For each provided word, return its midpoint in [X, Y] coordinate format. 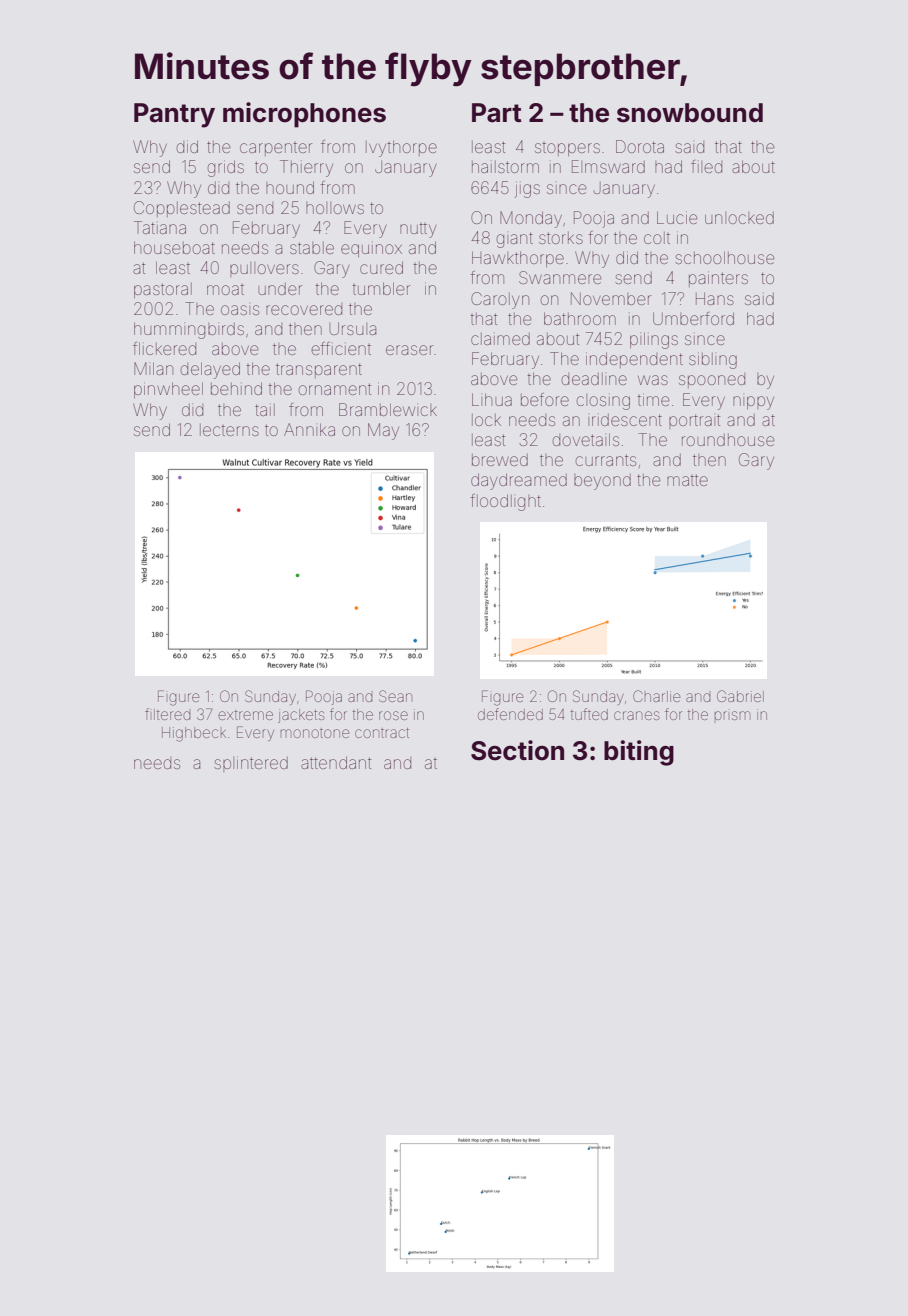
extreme [245, 715]
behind [236, 388]
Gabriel [740, 696]
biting [639, 753]
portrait [694, 421]
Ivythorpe [401, 148]
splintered [251, 764]
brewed [500, 460]
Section [517, 750]
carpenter [276, 149]
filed [706, 166]
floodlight [505, 502]
